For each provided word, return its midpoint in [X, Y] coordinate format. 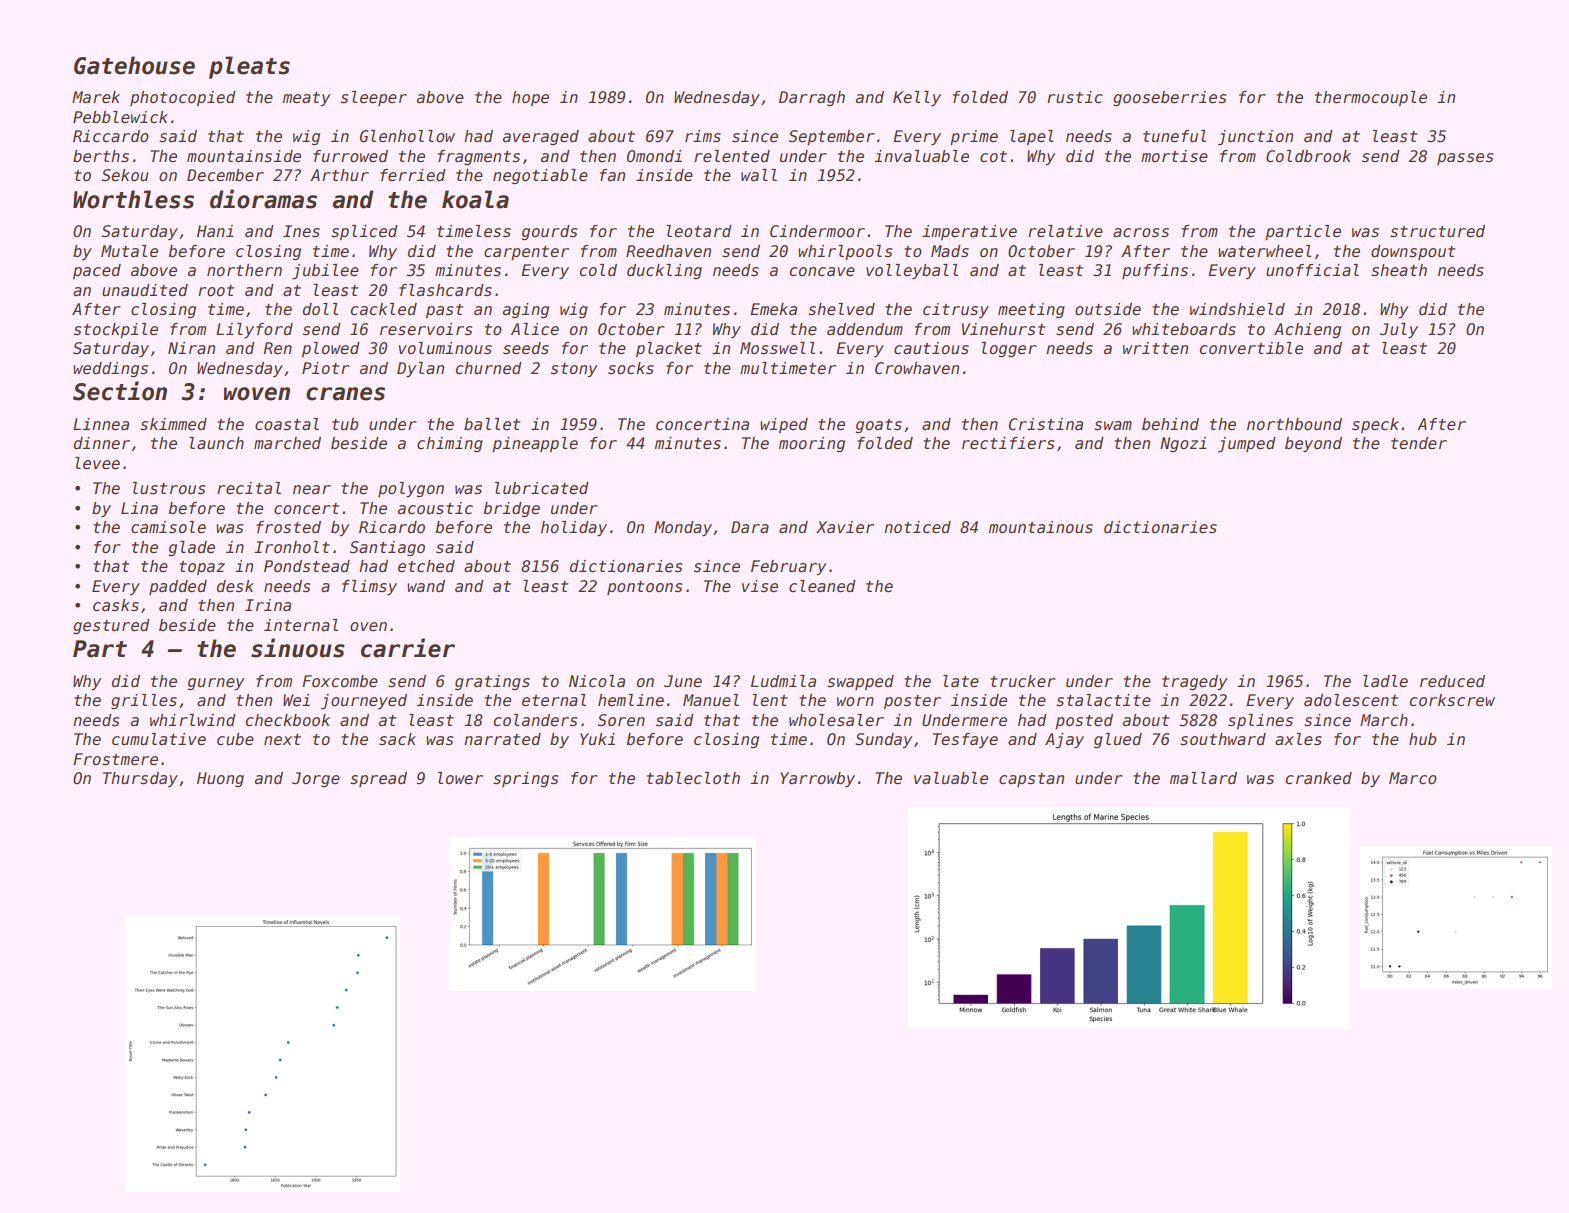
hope [530, 98]
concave [822, 272]
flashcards [445, 290]
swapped [860, 682]
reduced [1452, 681]
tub [345, 424]
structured [1437, 231]
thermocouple [1371, 98]
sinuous [298, 648]
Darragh [812, 98]
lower [460, 778]
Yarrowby [817, 779]
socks [631, 368]
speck [1375, 425]
